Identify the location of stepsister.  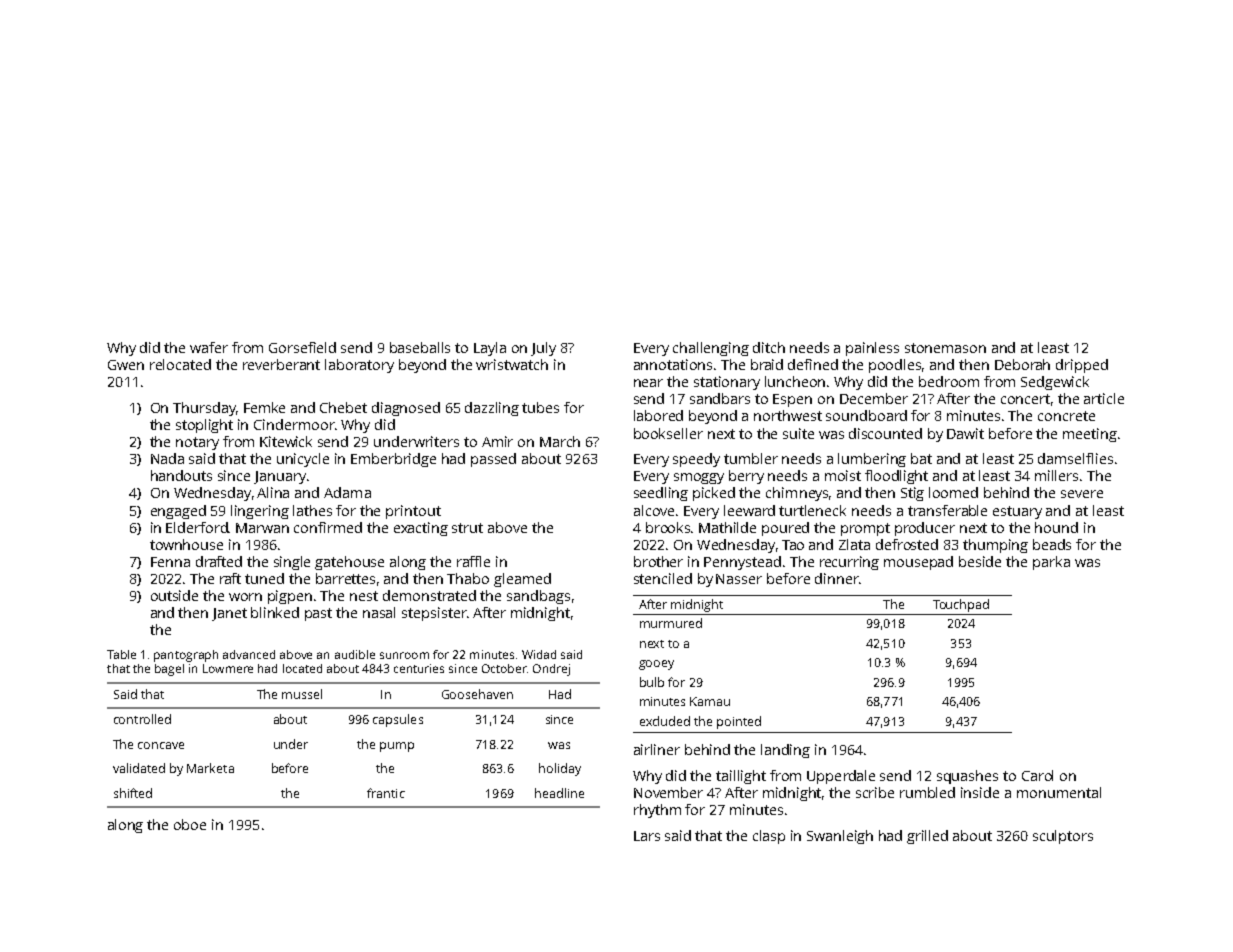
(434, 614).
